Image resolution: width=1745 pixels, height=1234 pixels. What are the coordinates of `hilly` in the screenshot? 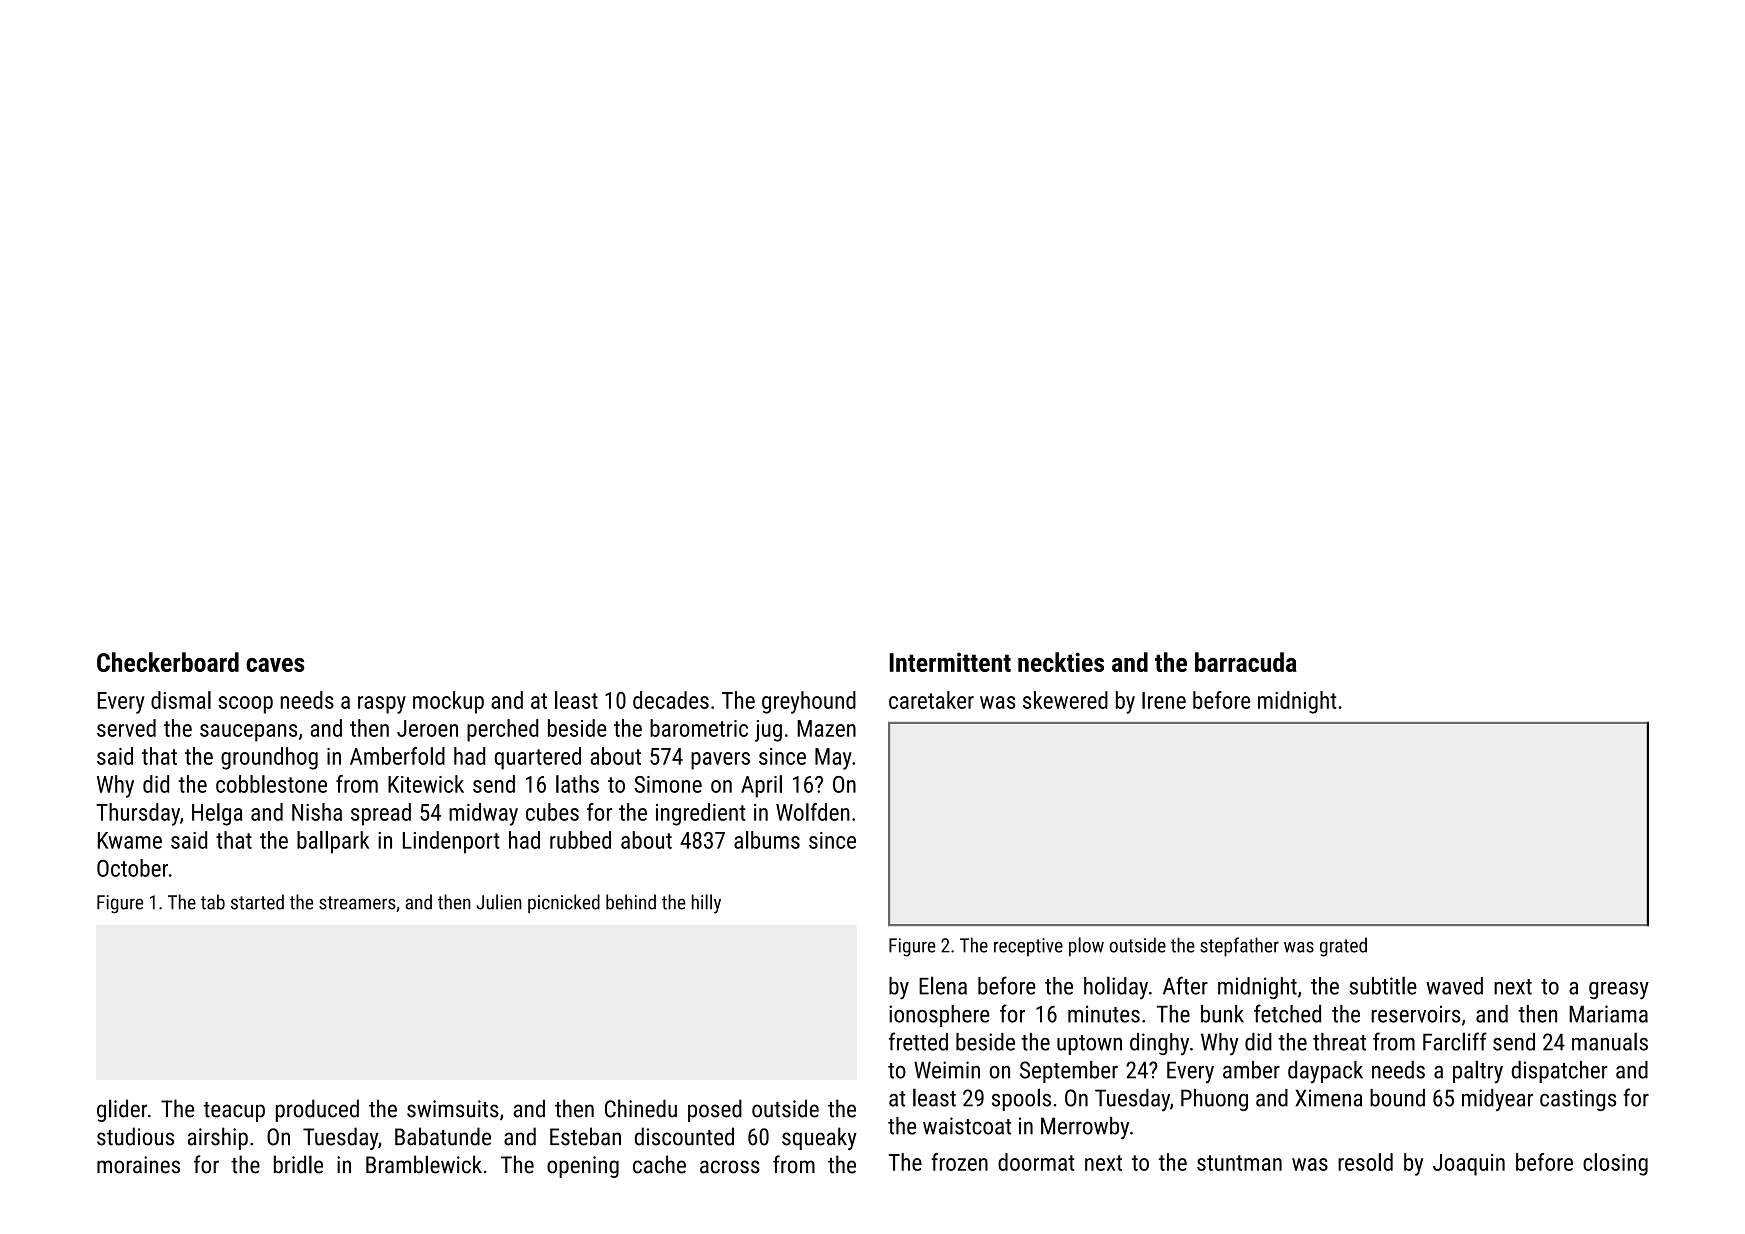 It's located at (706, 904).
